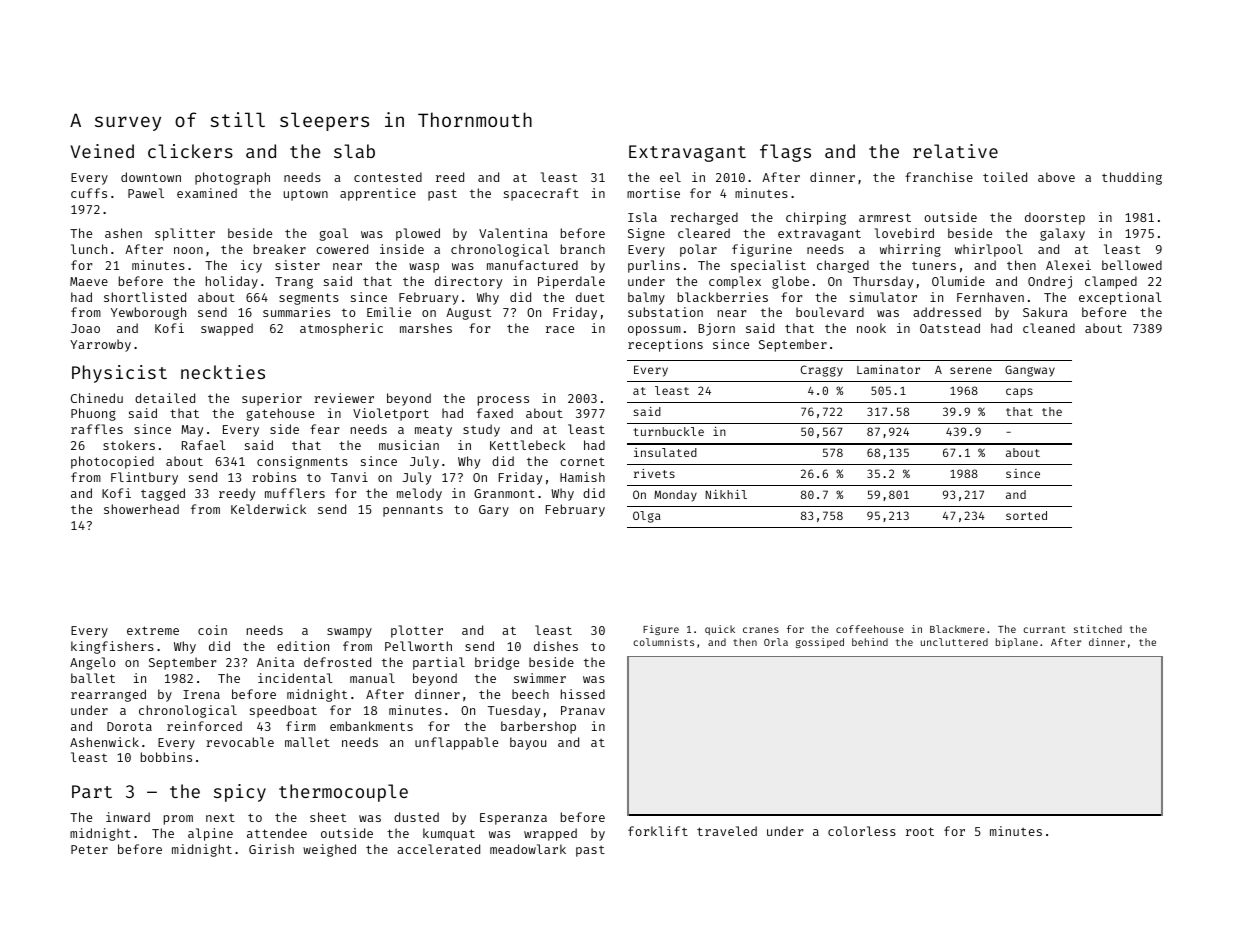  I want to click on Piperdale, so click(571, 282).
